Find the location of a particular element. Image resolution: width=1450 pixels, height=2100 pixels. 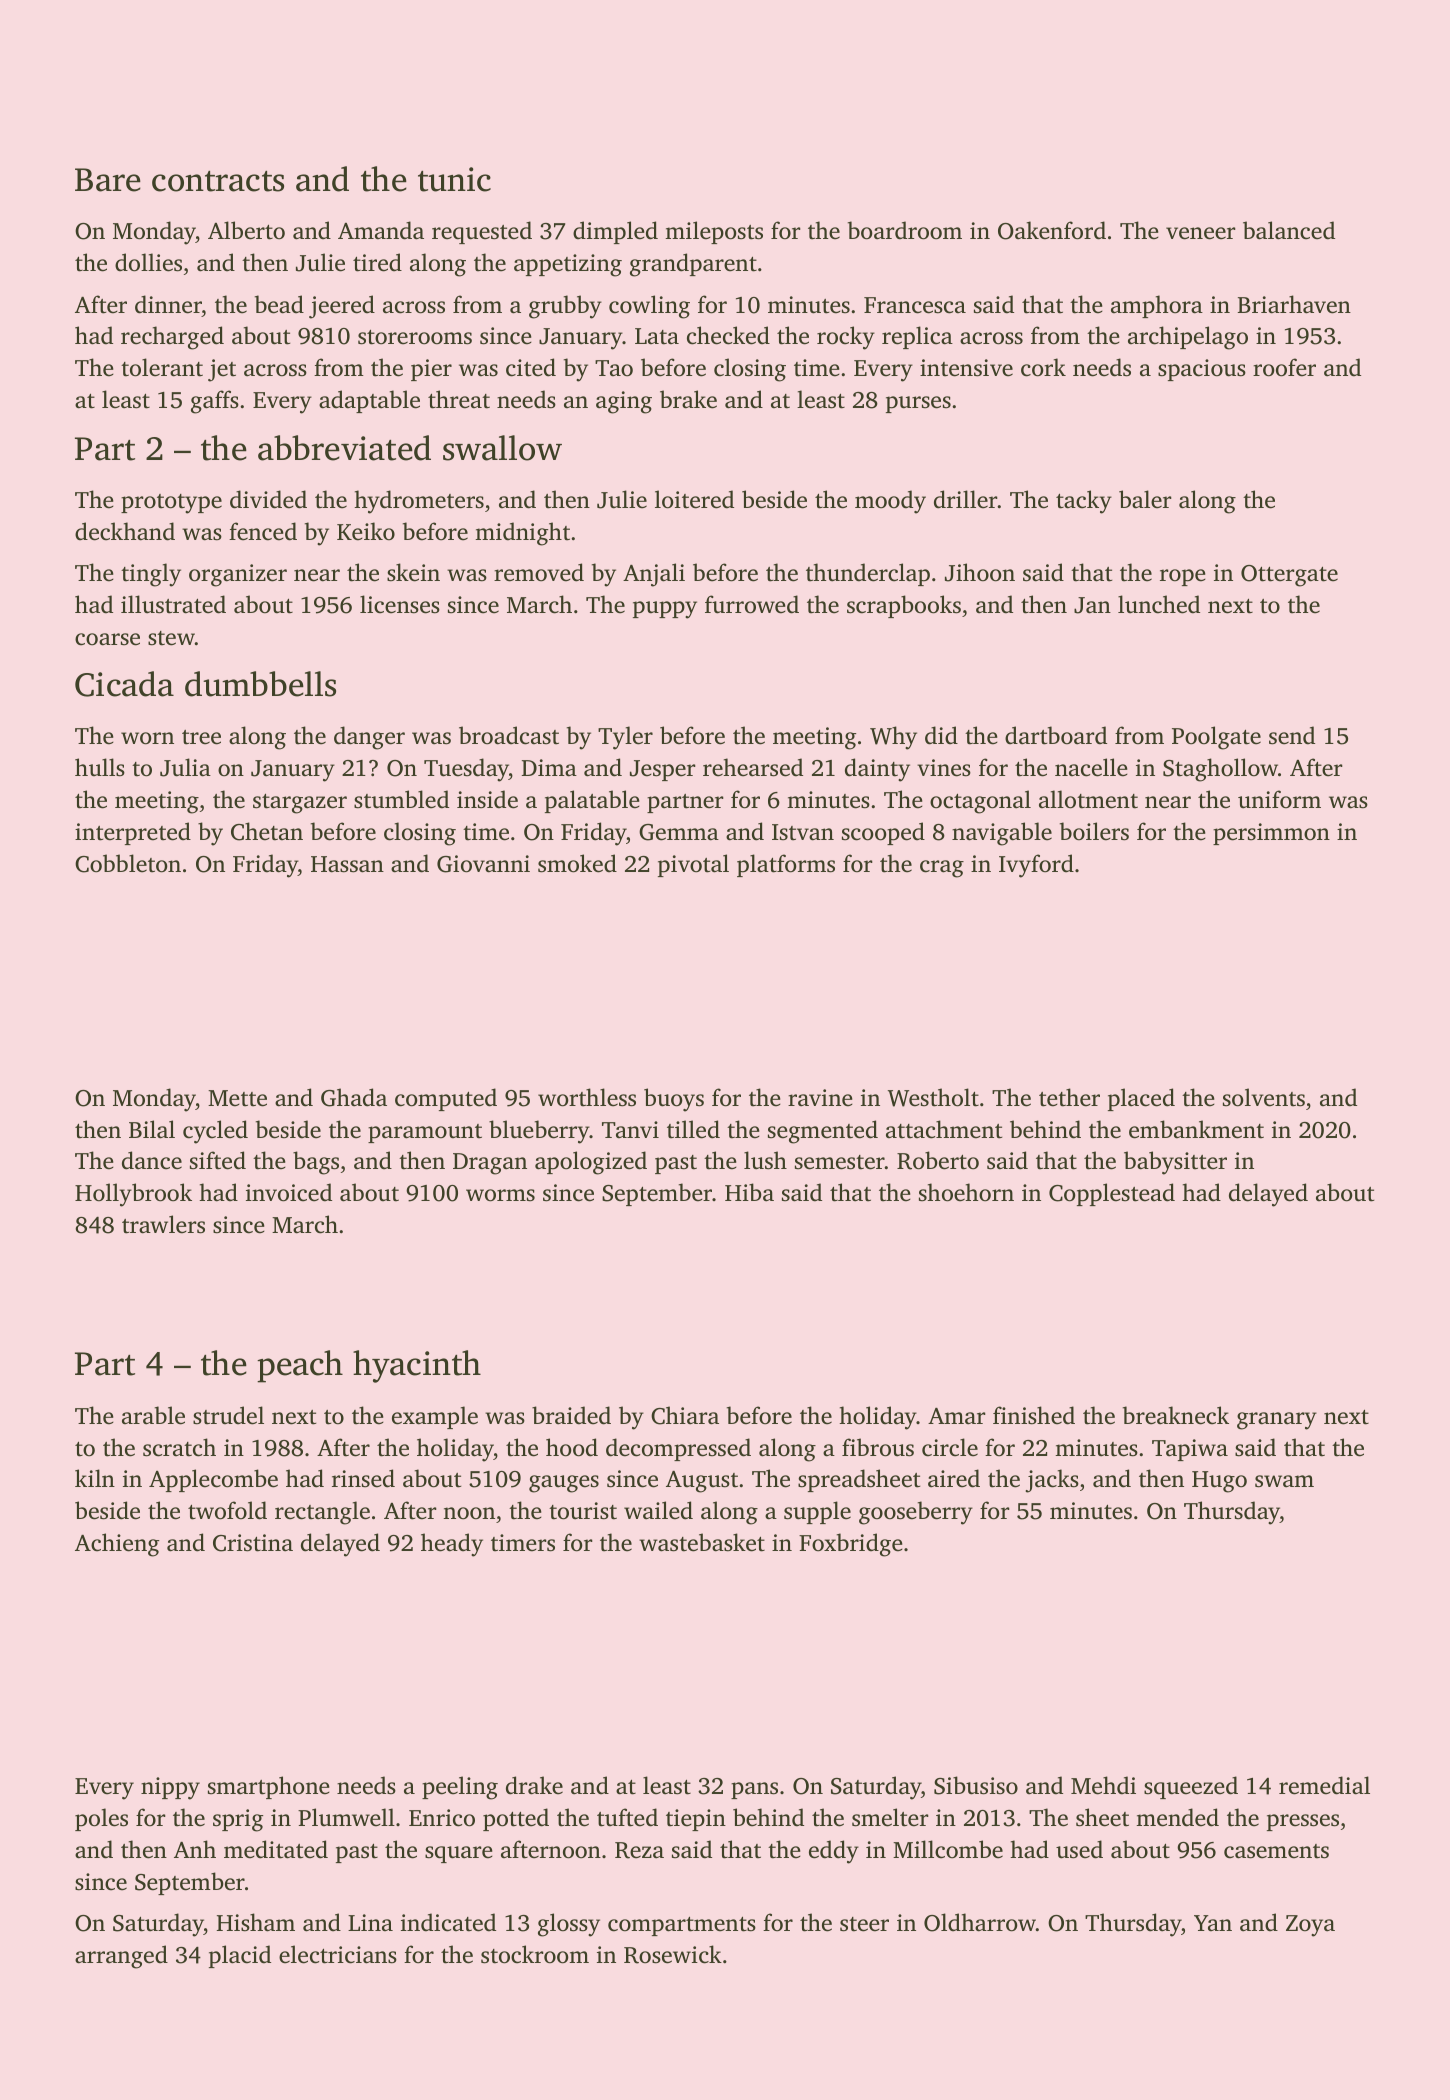

persimmon is located at coordinates (1271, 834).
